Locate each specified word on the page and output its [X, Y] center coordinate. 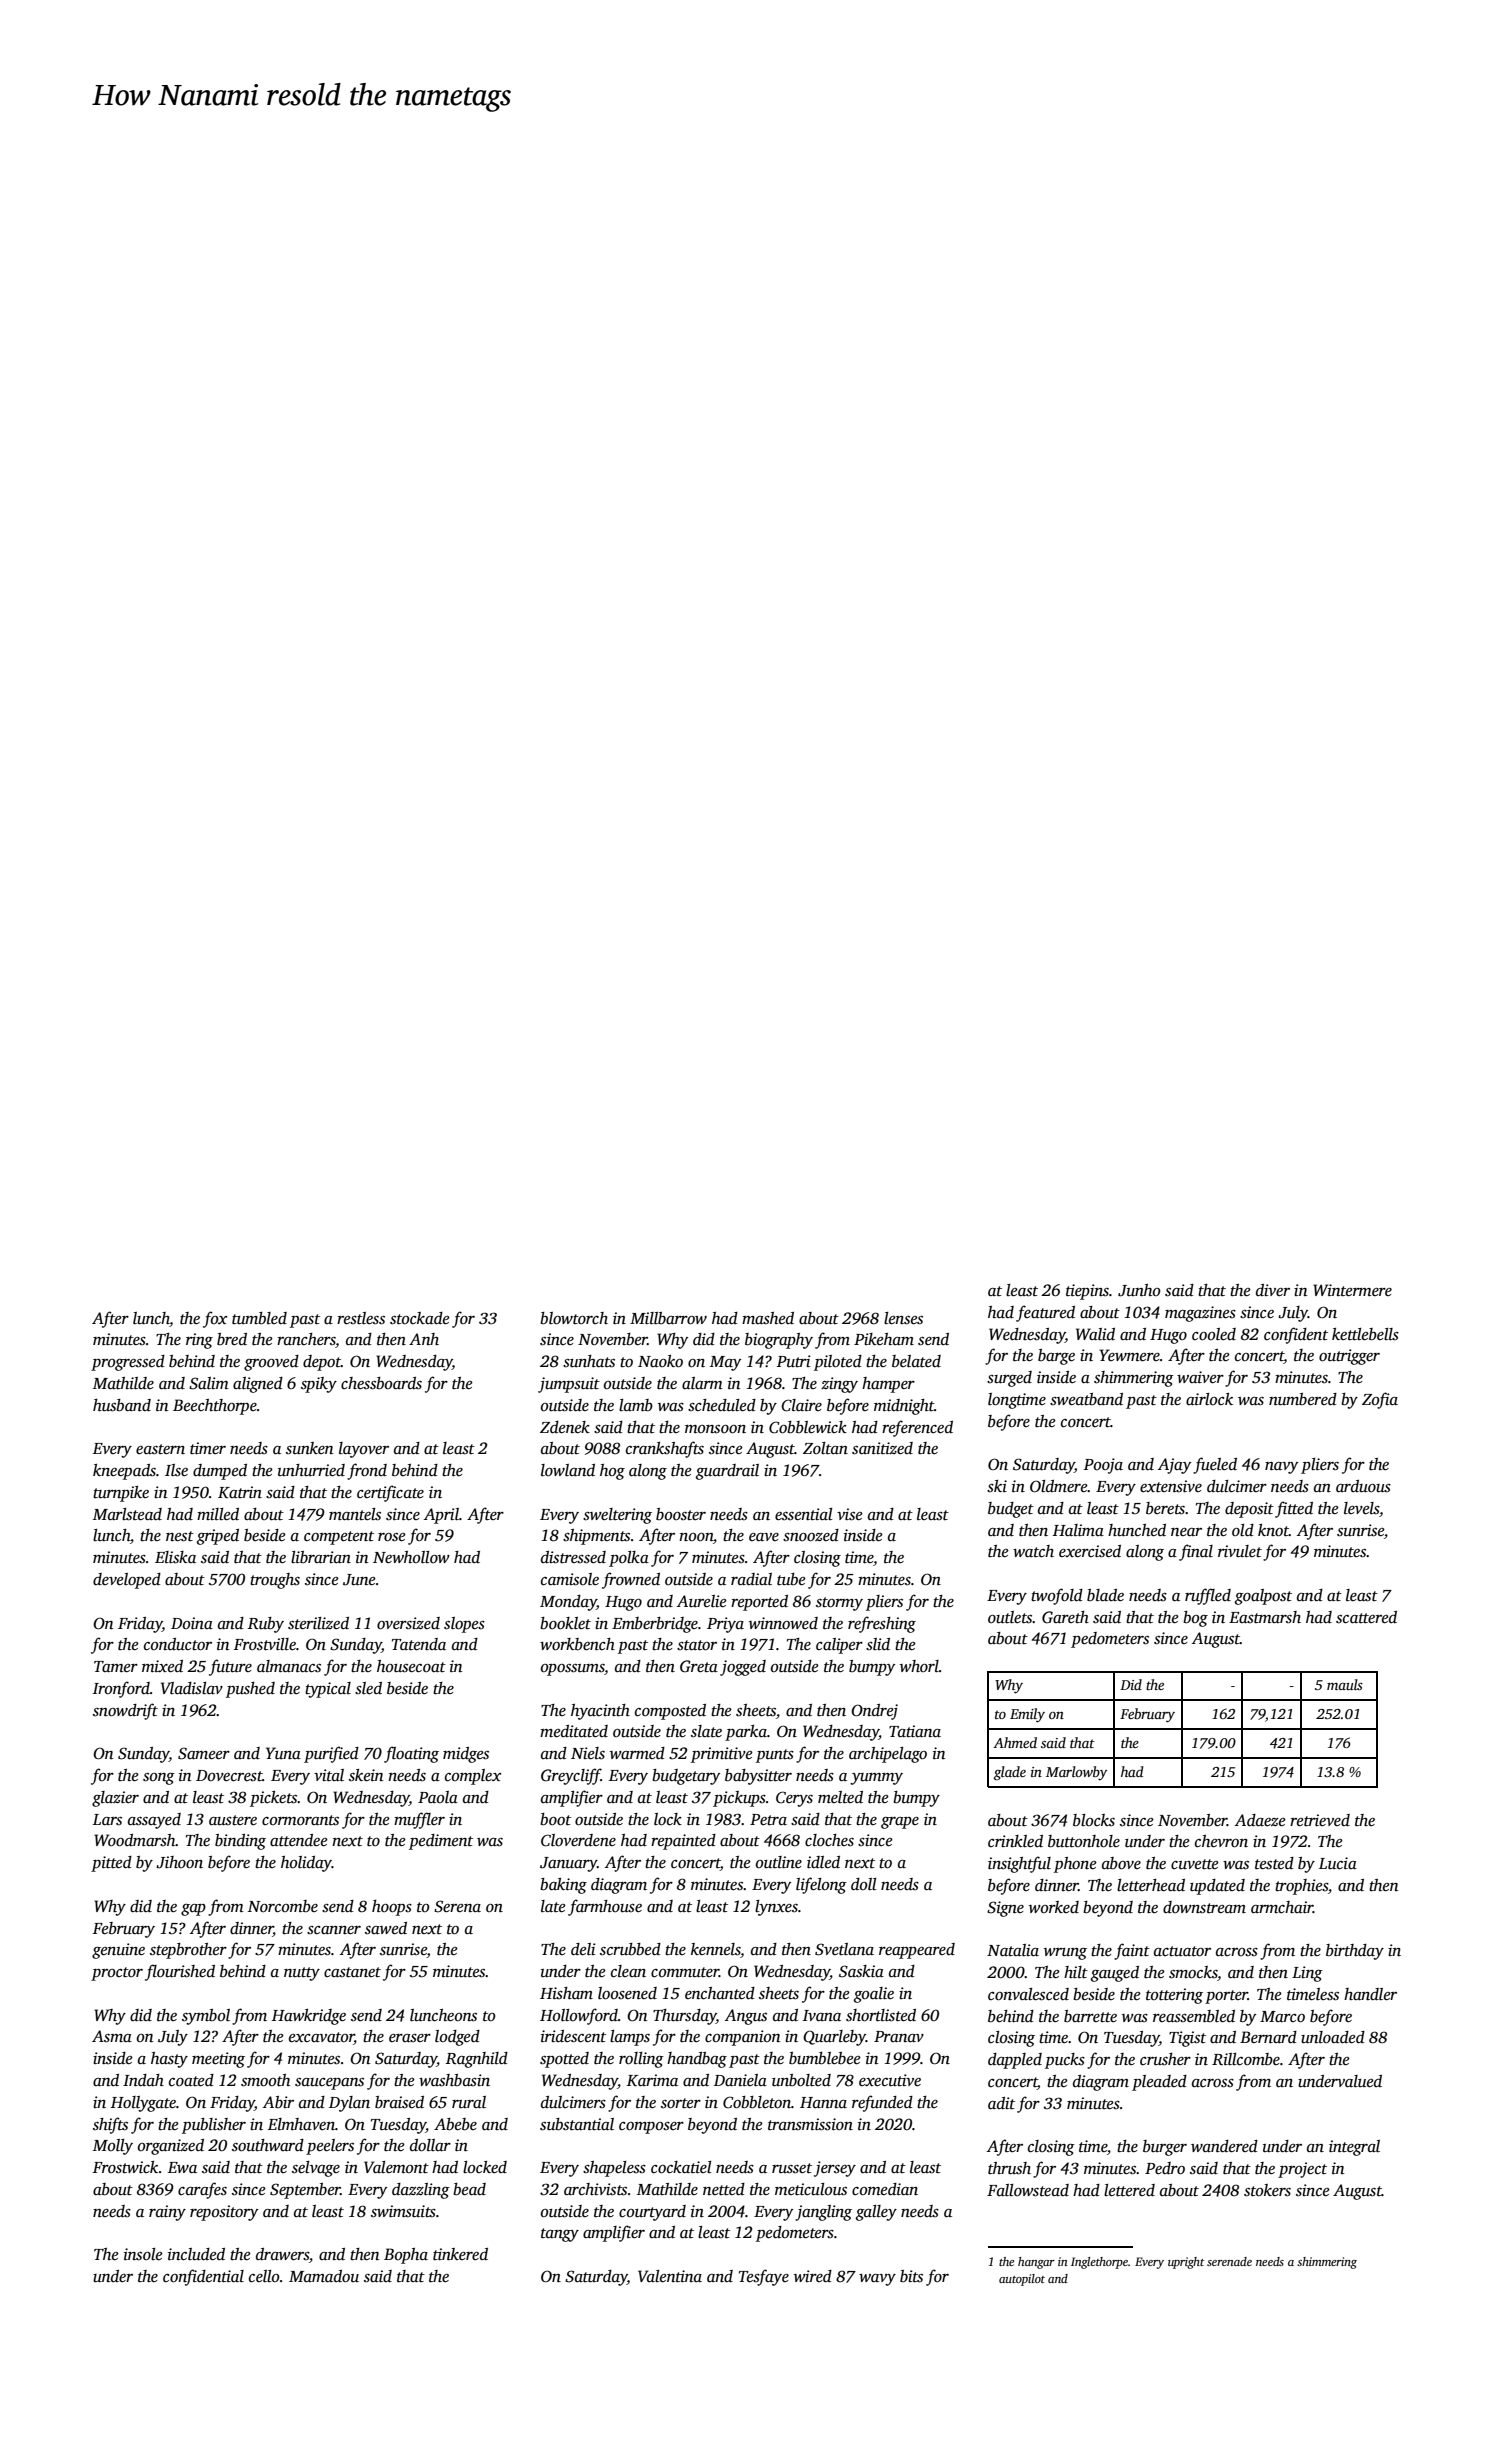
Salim [209, 1383]
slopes [464, 1625]
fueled [1215, 1465]
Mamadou [324, 2276]
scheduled [722, 1405]
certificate [390, 1493]
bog [1195, 1619]
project [1302, 2170]
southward [268, 2145]
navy [1281, 1468]
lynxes [776, 1908]
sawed [386, 1928]
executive [890, 2080]
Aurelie [702, 1601]
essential [804, 1514]
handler [1370, 1994]
